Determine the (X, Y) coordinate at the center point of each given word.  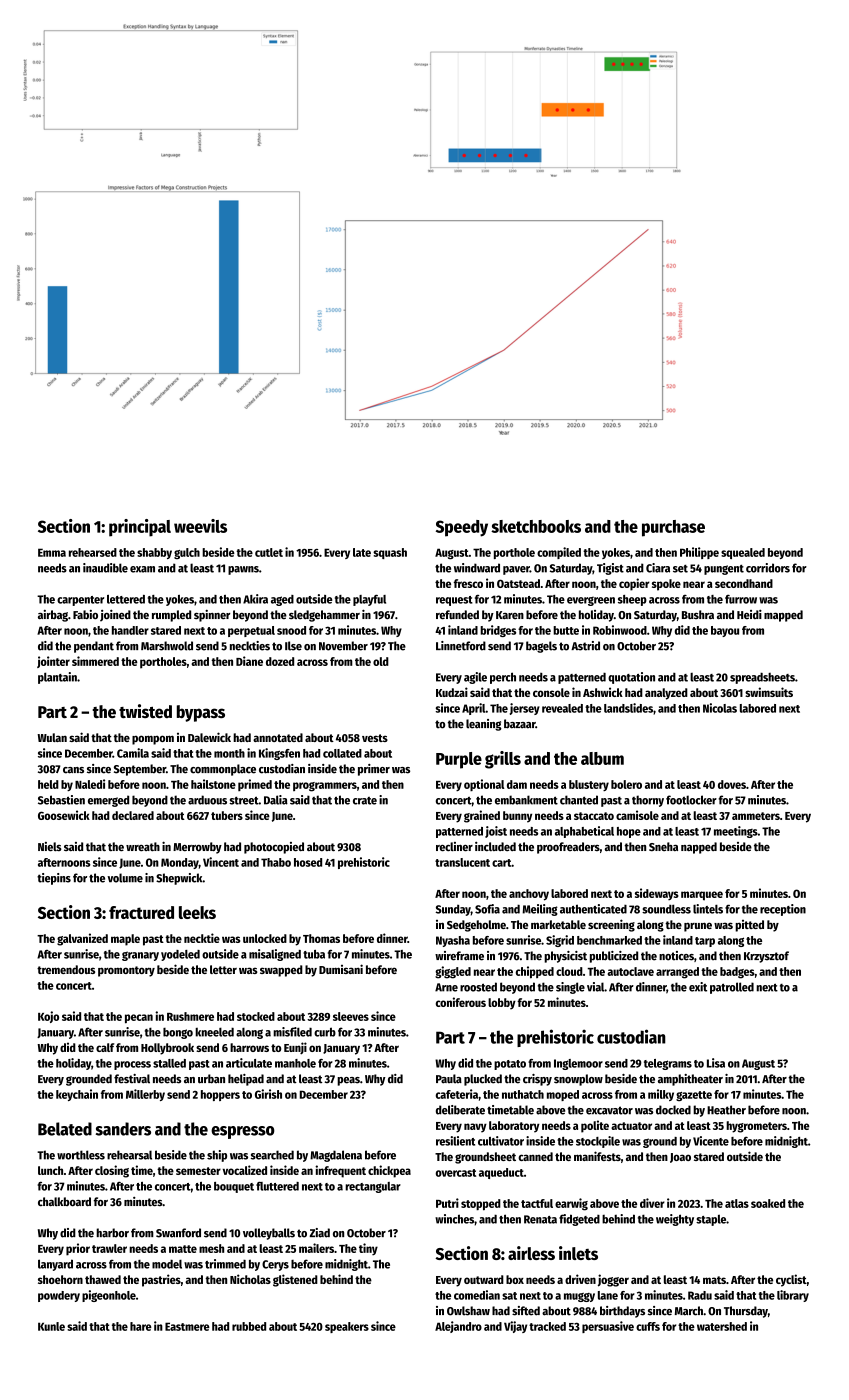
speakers (347, 1327)
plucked (483, 1080)
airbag (53, 616)
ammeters (756, 816)
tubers (227, 815)
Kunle (51, 1326)
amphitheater (690, 1080)
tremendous (66, 969)
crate (365, 801)
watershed (722, 1326)
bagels (541, 647)
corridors (768, 568)
